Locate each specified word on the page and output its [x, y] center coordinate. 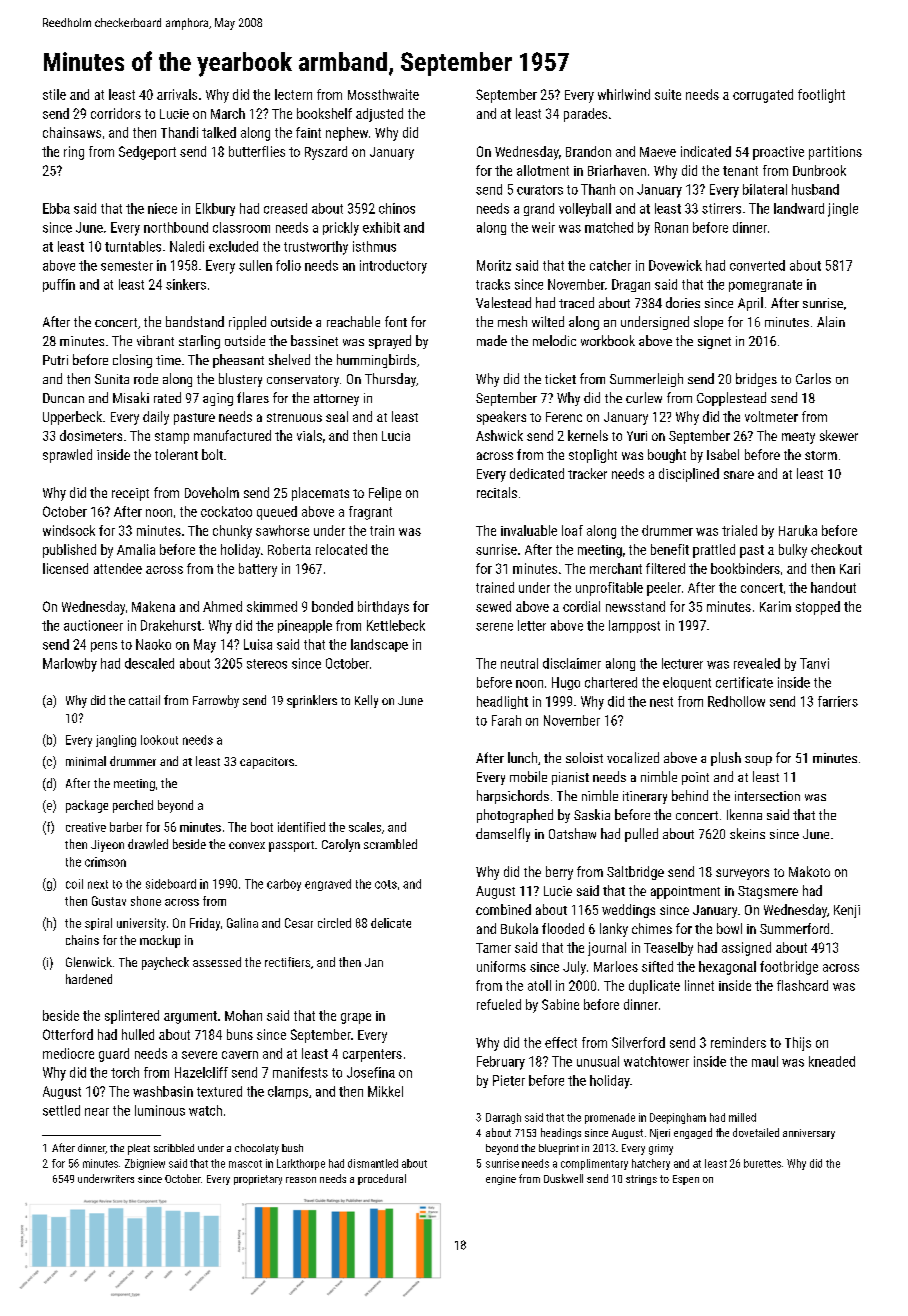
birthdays [383, 608]
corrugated [763, 96]
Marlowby [70, 665]
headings [561, 1133]
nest [661, 702]
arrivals [177, 94]
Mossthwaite [383, 94]
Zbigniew [145, 1164]
